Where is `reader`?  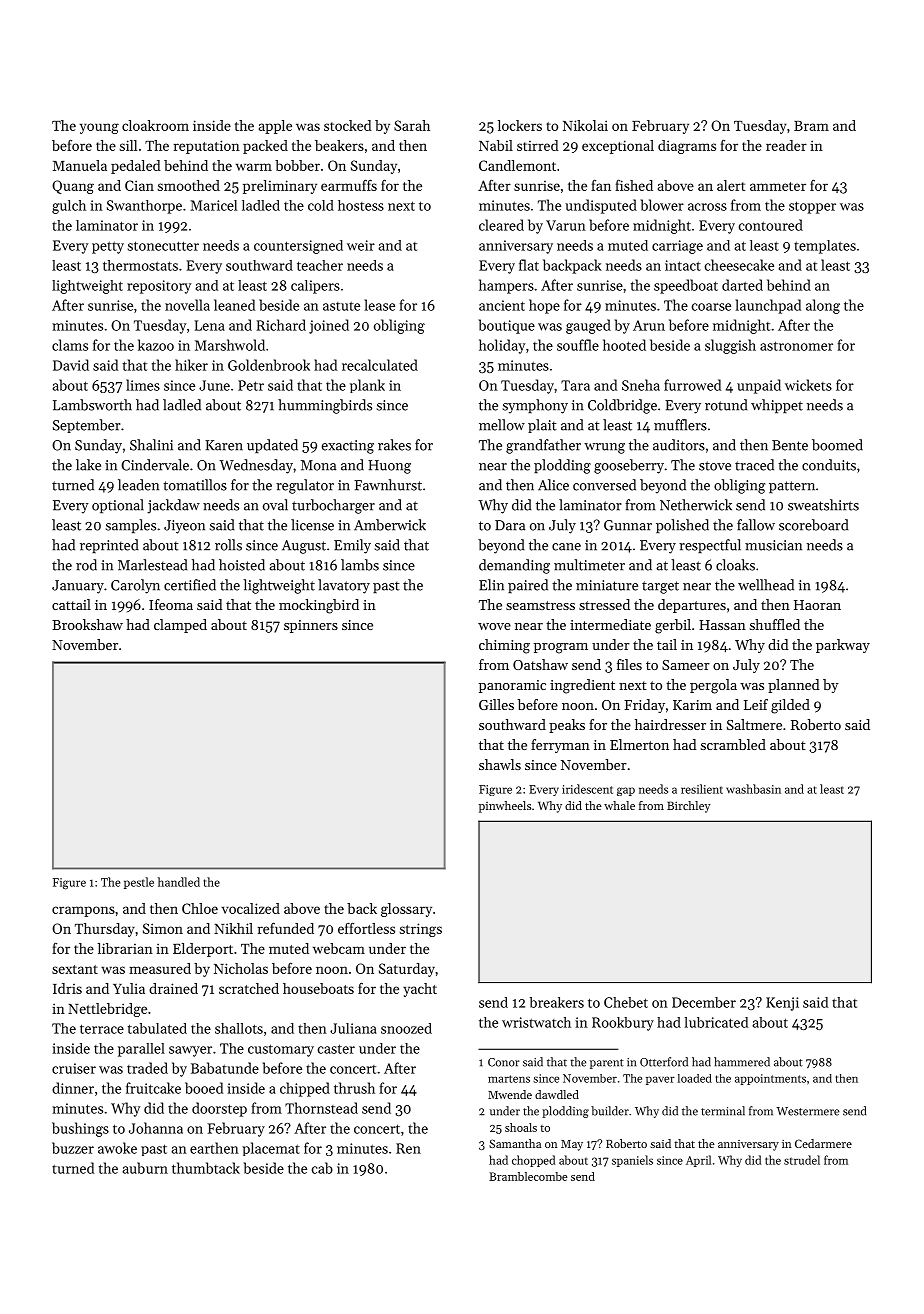 reader is located at coordinates (786, 145).
